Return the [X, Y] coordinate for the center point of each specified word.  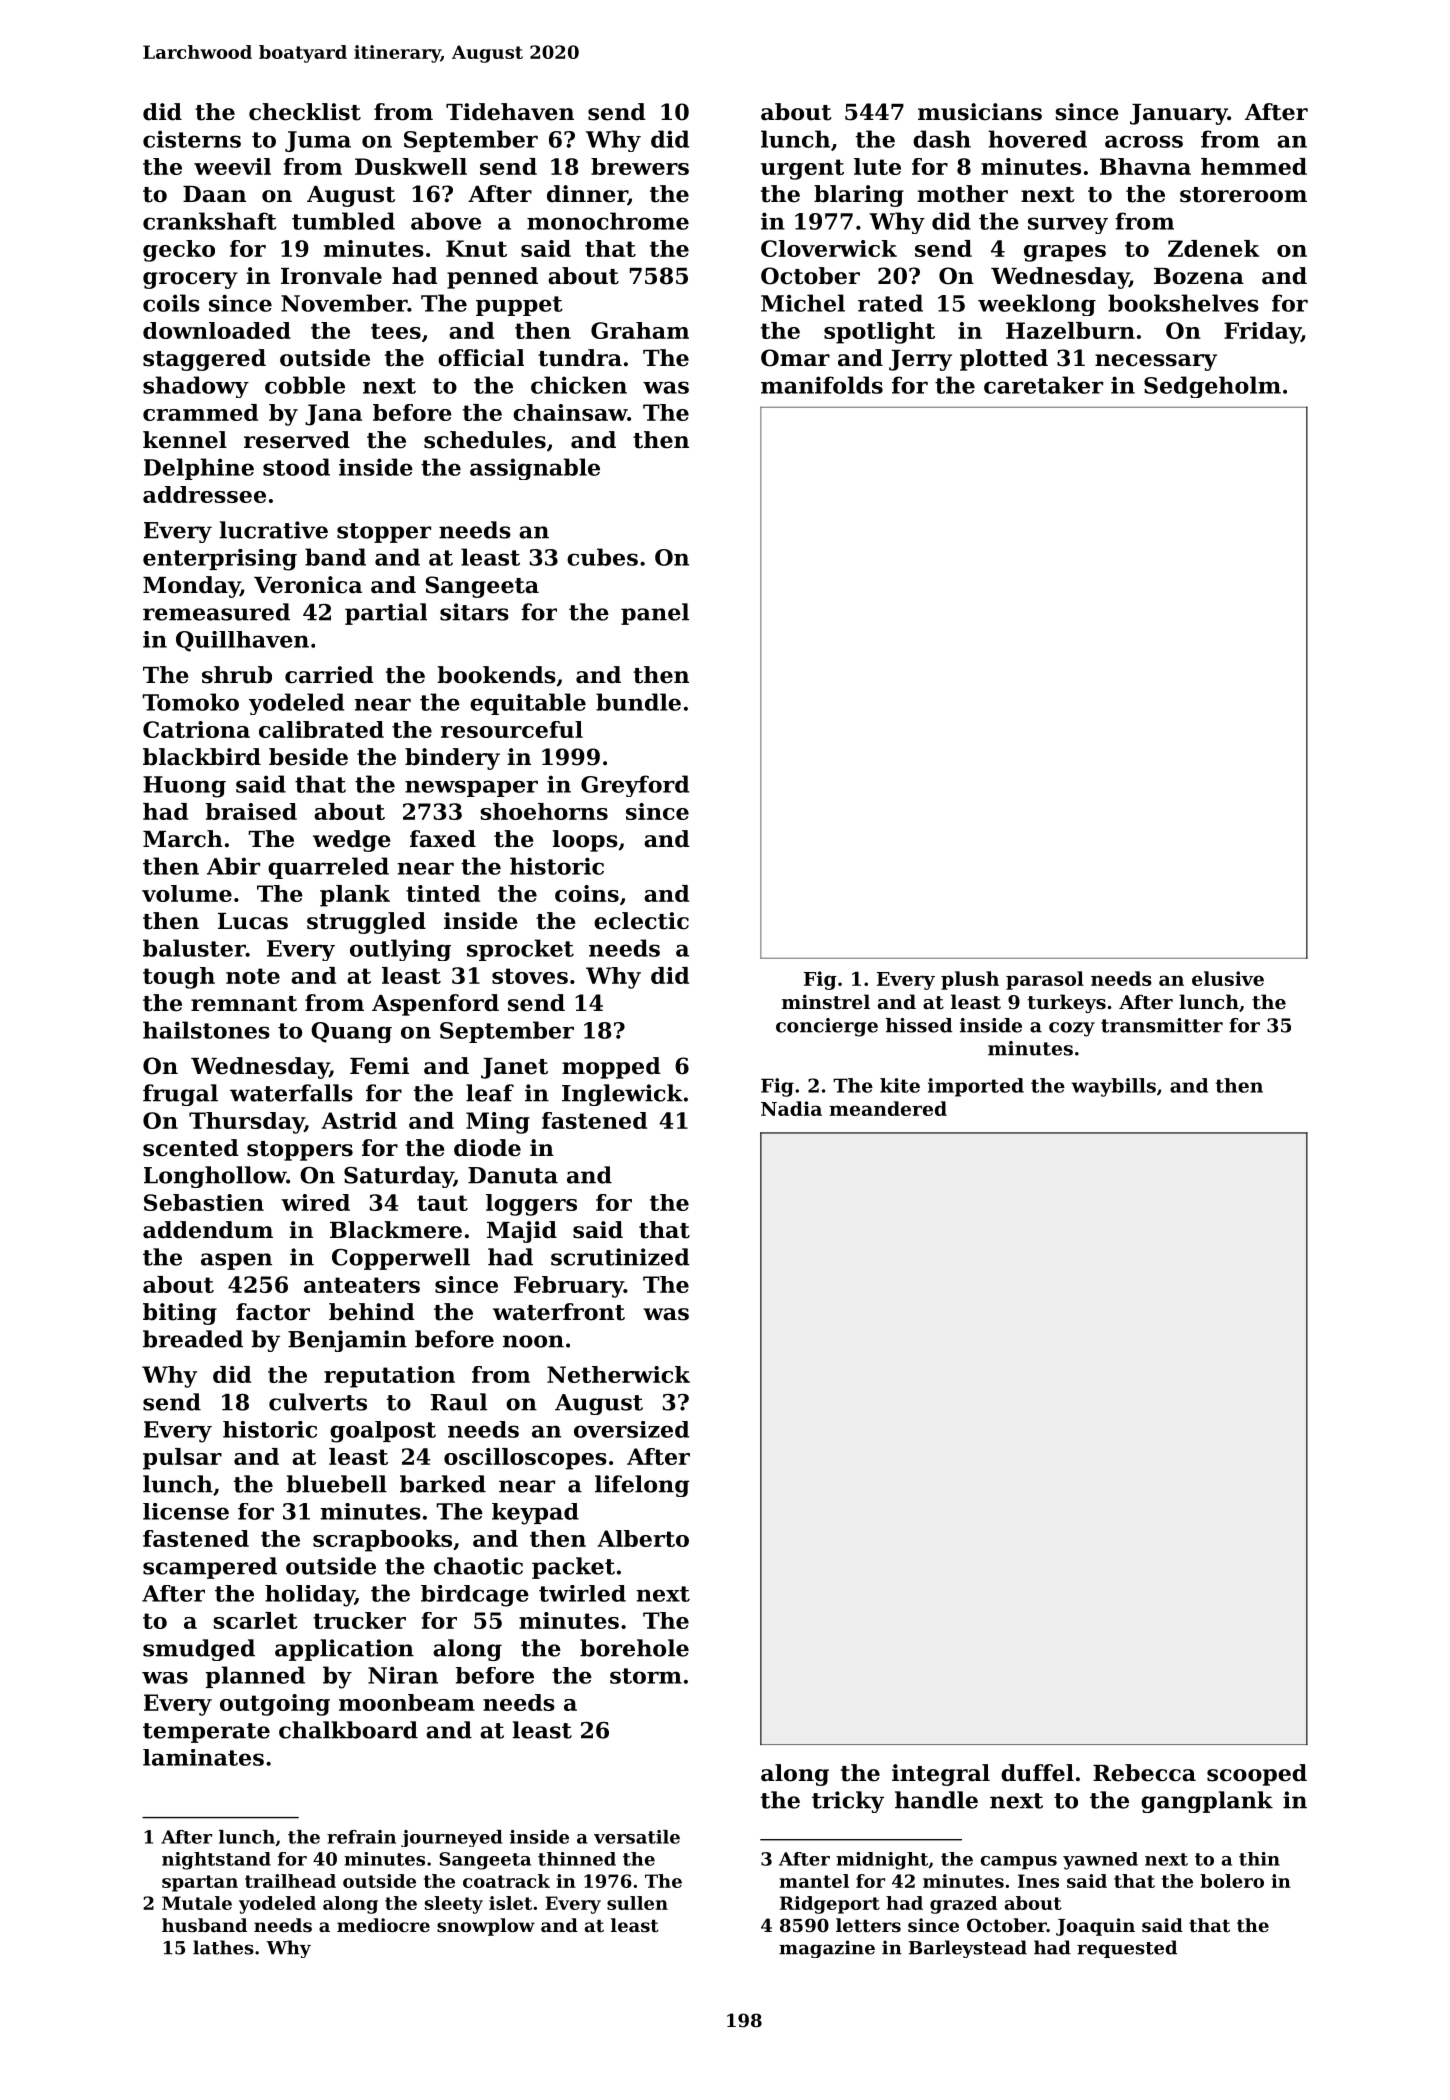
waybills [1113, 1087]
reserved [297, 440]
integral [941, 1775]
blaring [859, 196]
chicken [579, 385]
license [186, 1511]
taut [442, 1203]
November [344, 303]
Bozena [1199, 276]
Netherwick [618, 1374]
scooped [1257, 1775]
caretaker [1043, 385]
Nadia [791, 1108]
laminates [203, 1757]
